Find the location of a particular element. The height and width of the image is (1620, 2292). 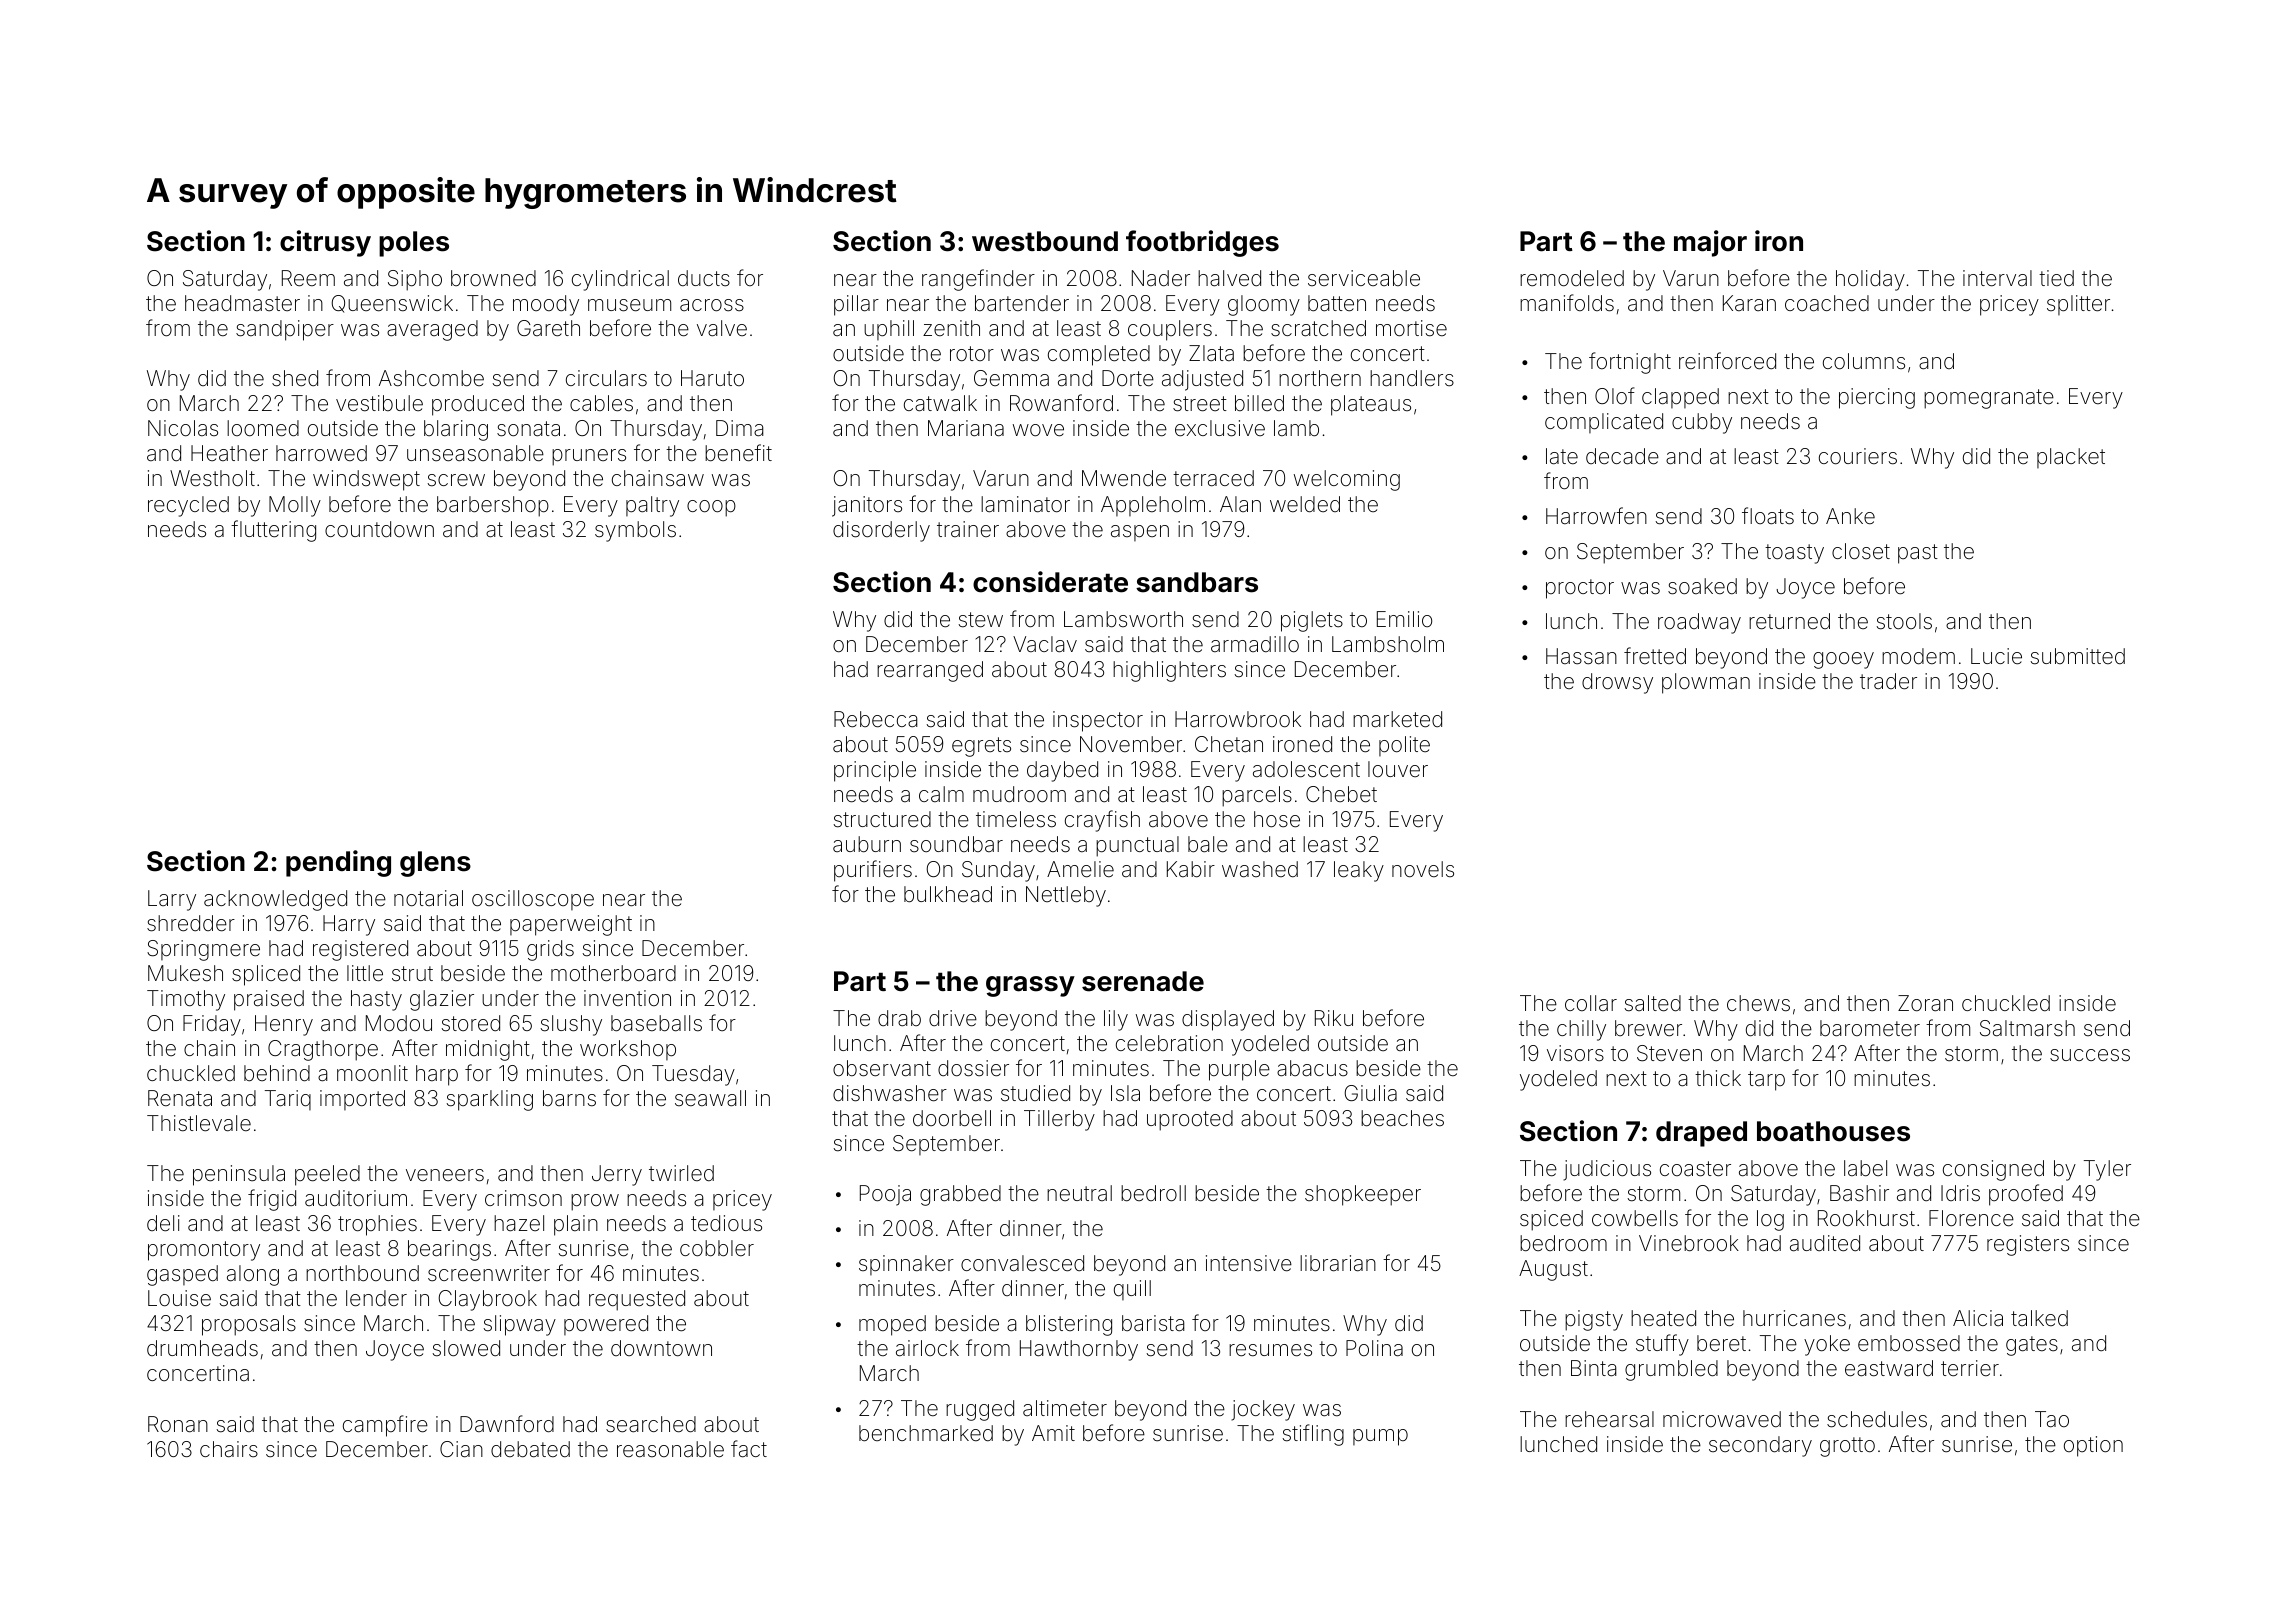

notarial is located at coordinates (428, 898).
